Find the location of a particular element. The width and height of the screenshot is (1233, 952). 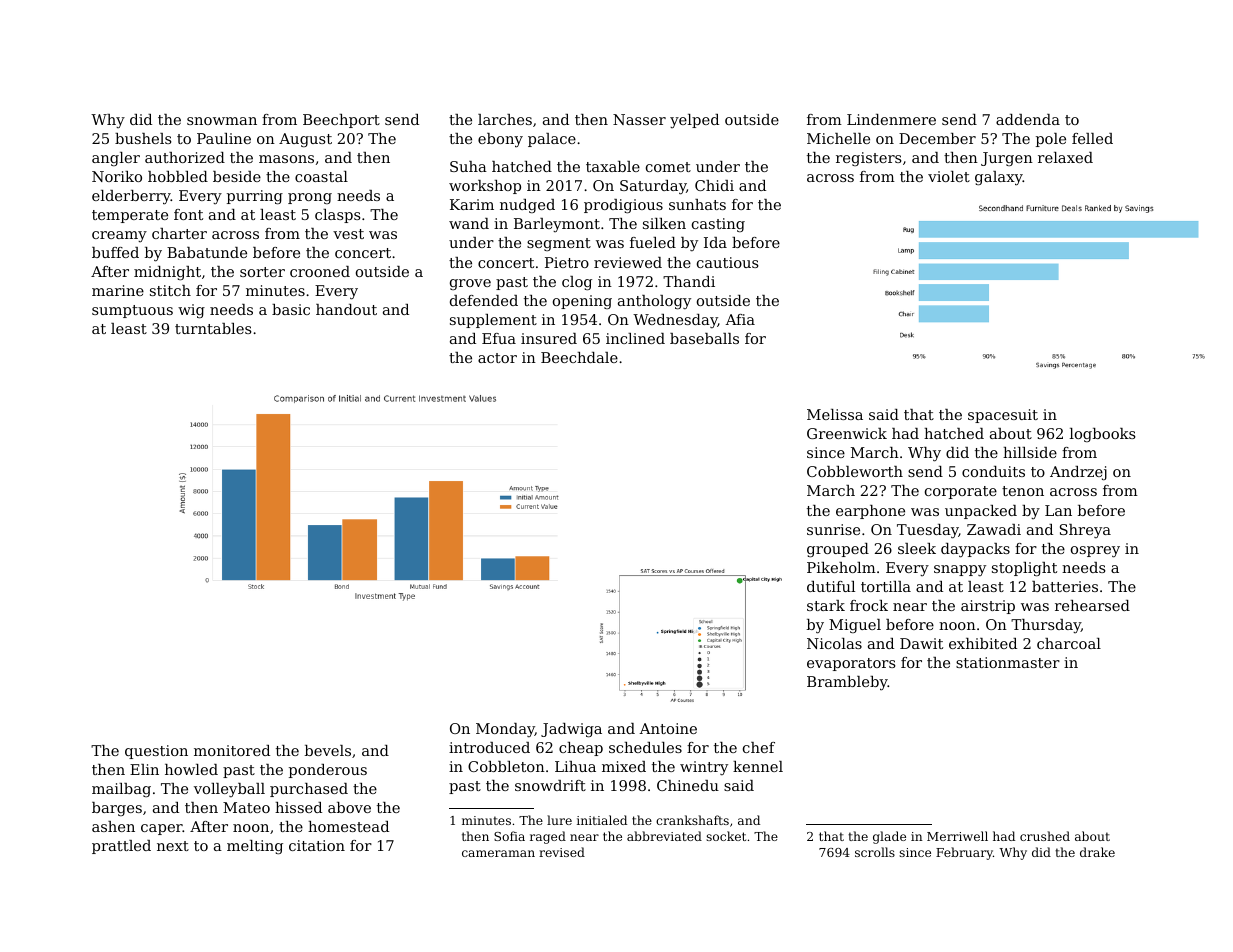

Beechport is located at coordinates (341, 121).
